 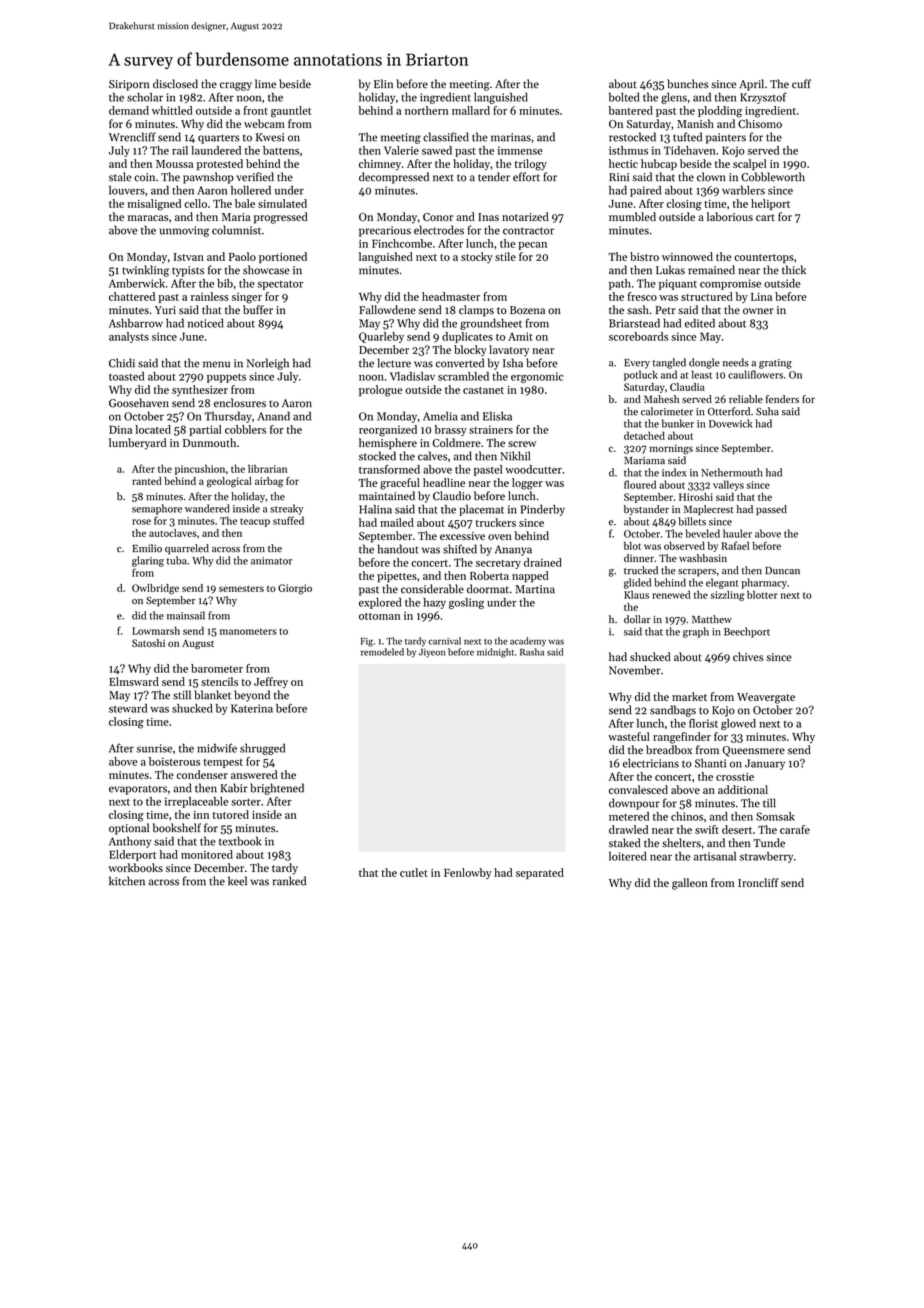 I want to click on dollar, so click(x=637, y=619).
